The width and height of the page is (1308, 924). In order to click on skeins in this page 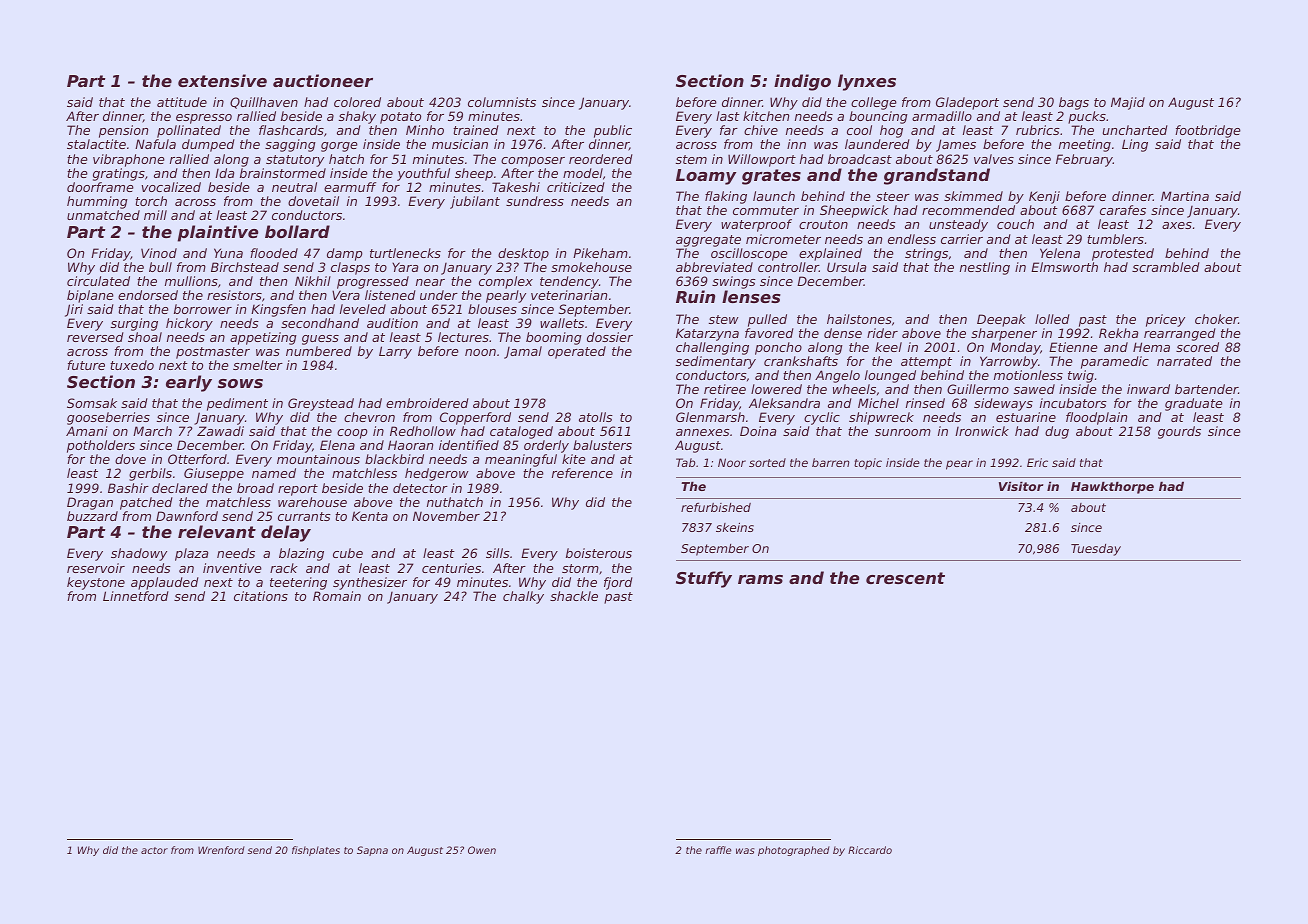, I will do `click(735, 527)`.
